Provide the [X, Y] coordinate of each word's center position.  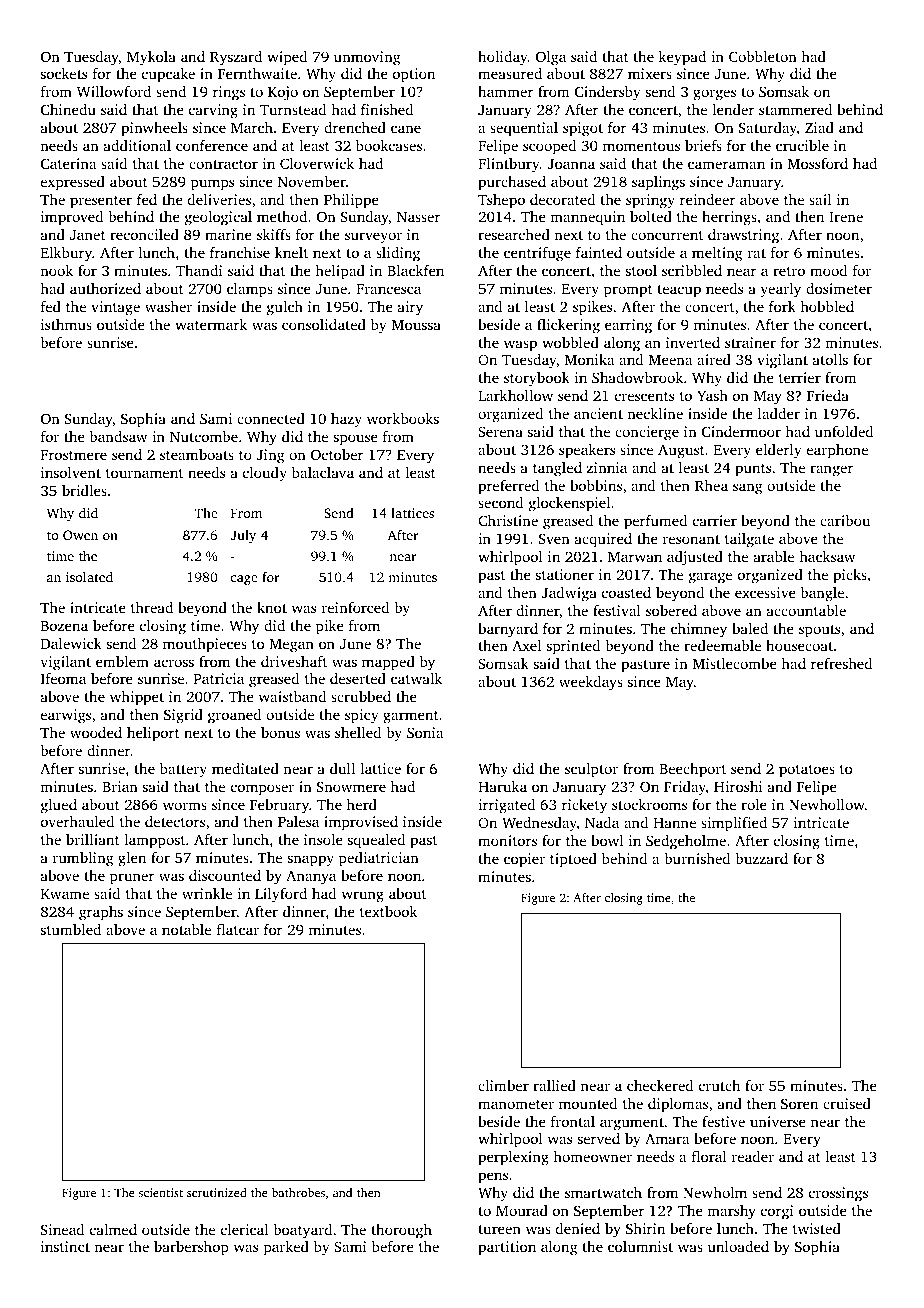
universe [778, 1121]
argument [632, 1124]
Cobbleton [763, 56]
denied [578, 1228]
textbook [389, 911]
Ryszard [236, 58]
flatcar [238, 929]
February [279, 806]
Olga [551, 58]
